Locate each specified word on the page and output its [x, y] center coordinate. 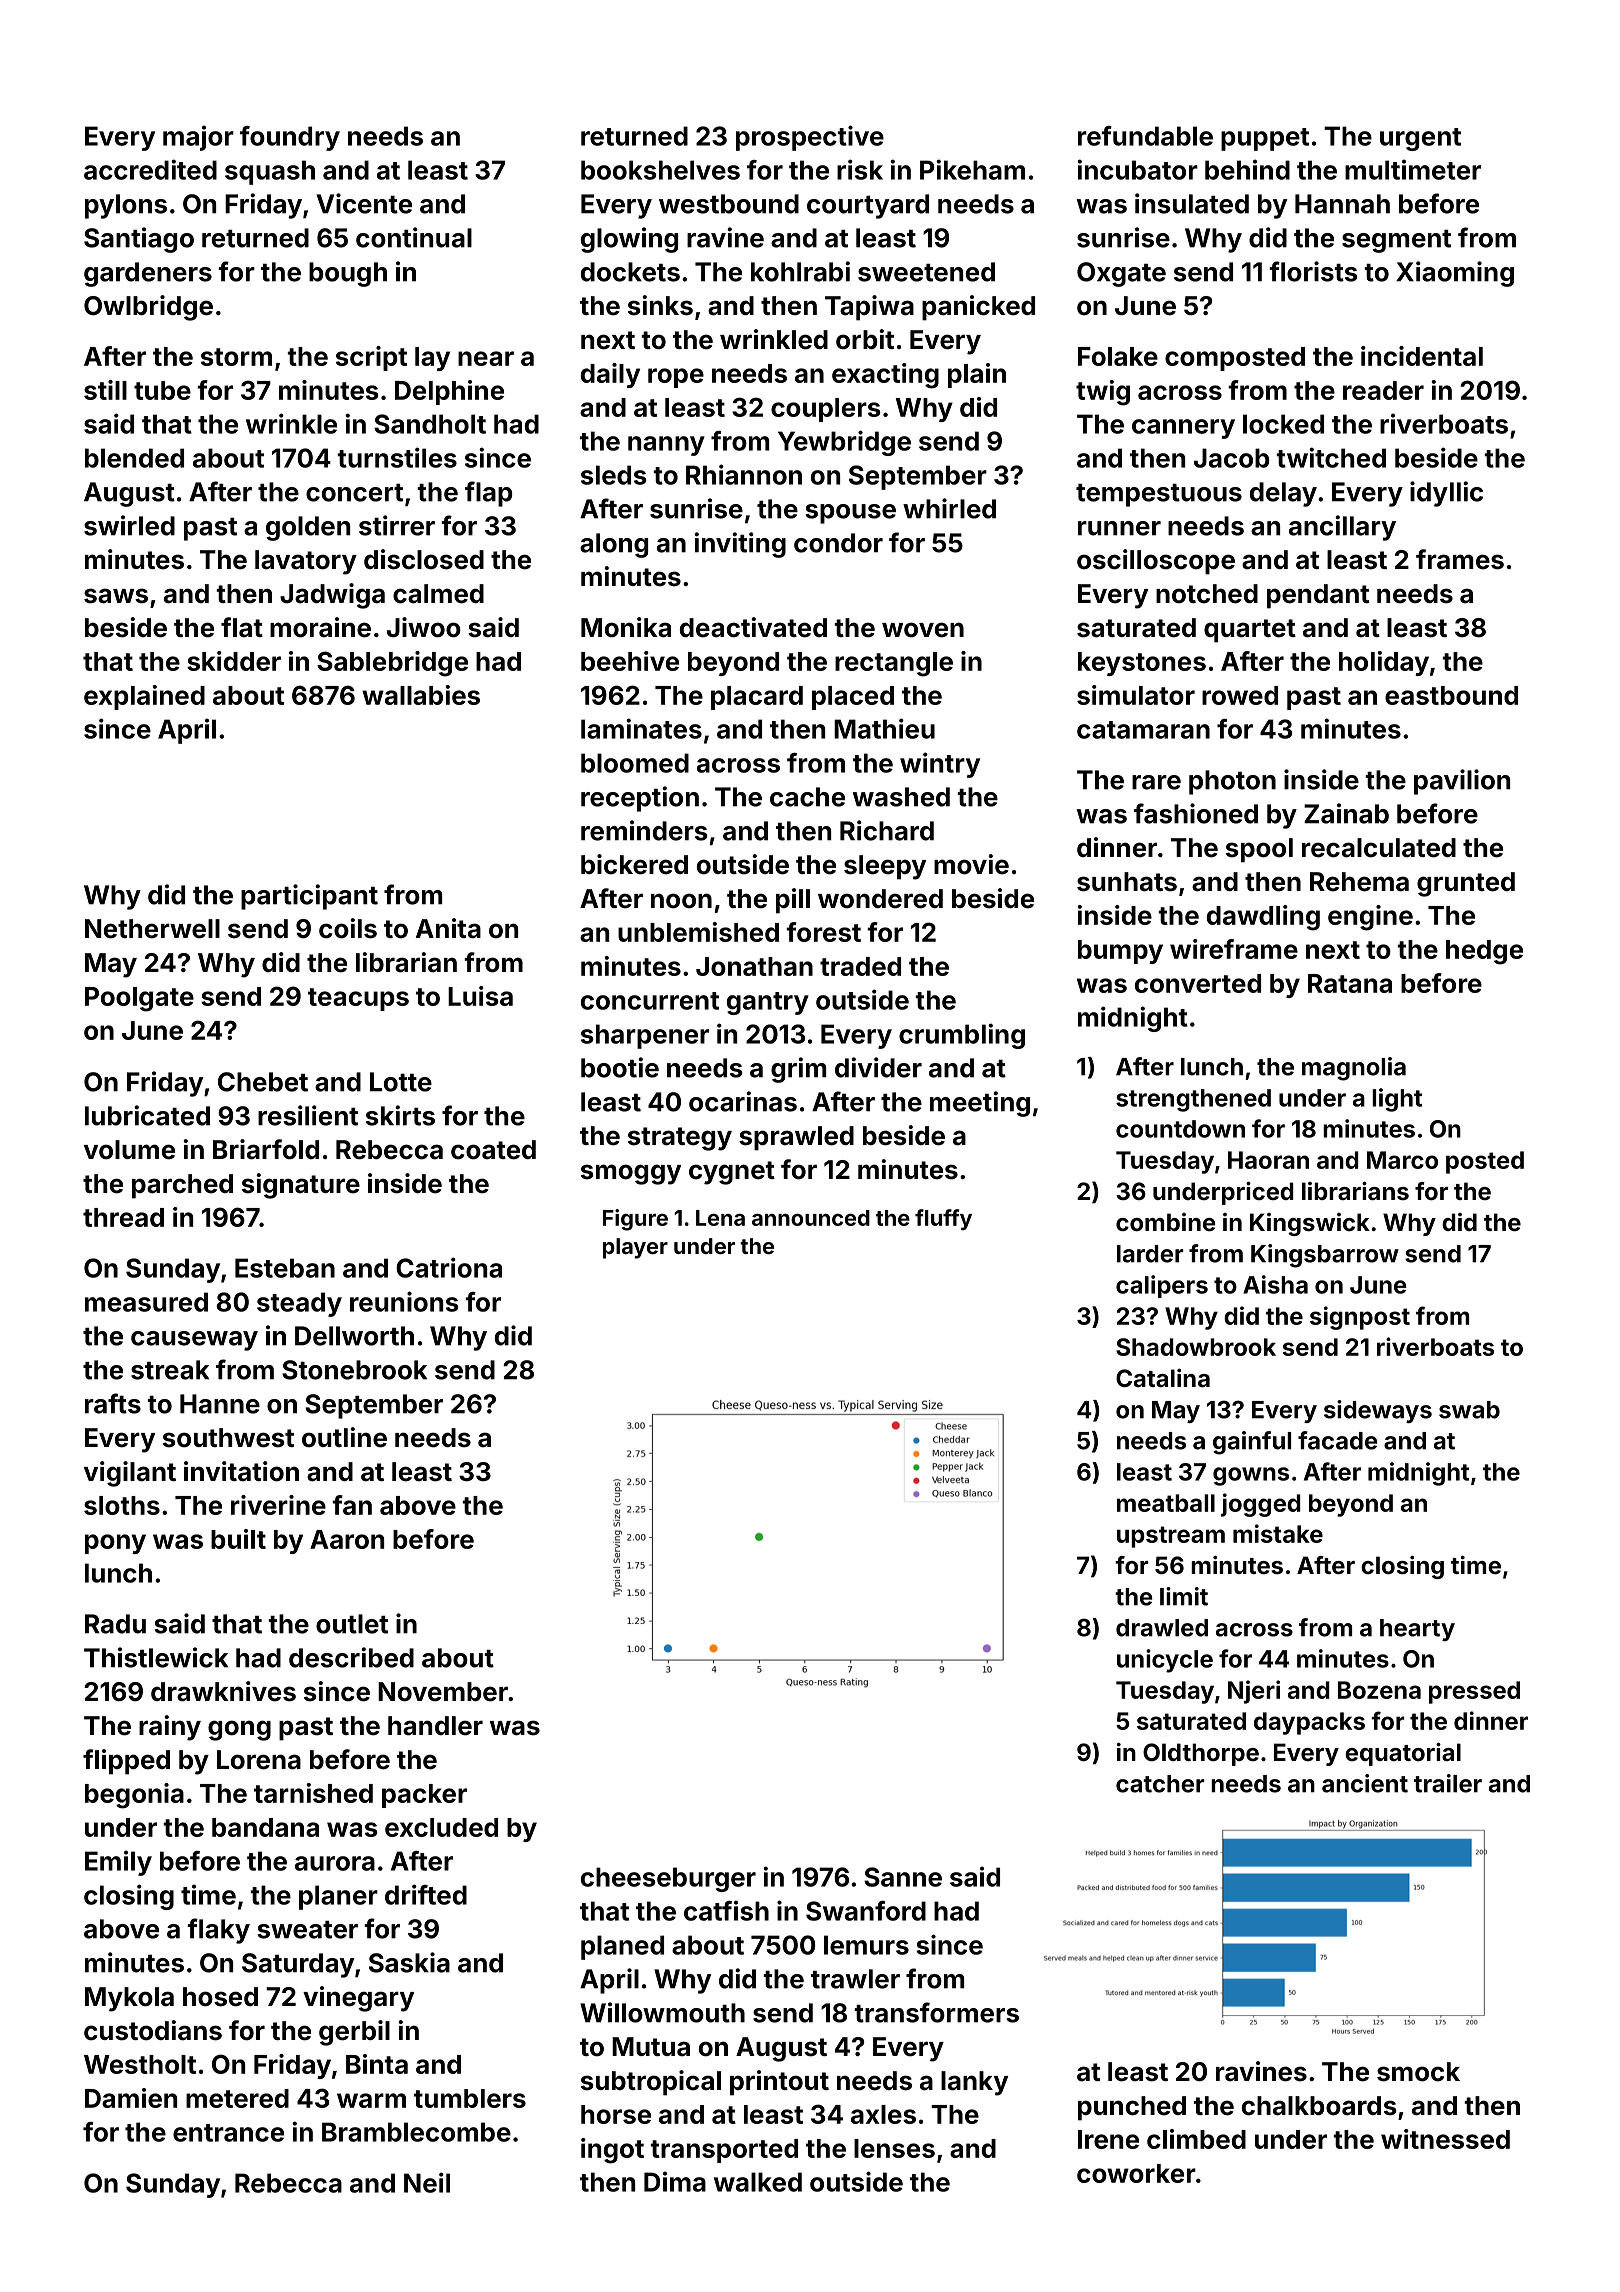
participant [309, 897]
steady [299, 1304]
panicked [978, 308]
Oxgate [1121, 274]
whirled [949, 508]
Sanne [903, 1877]
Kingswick [1310, 1224]
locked [1283, 424]
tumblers [470, 2098]
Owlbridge [148, 308]
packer [424, 1796]
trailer [1448, 1783]
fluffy [943, 1220]
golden [308, 528]
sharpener [645, 1036]
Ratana [1350, 983]
